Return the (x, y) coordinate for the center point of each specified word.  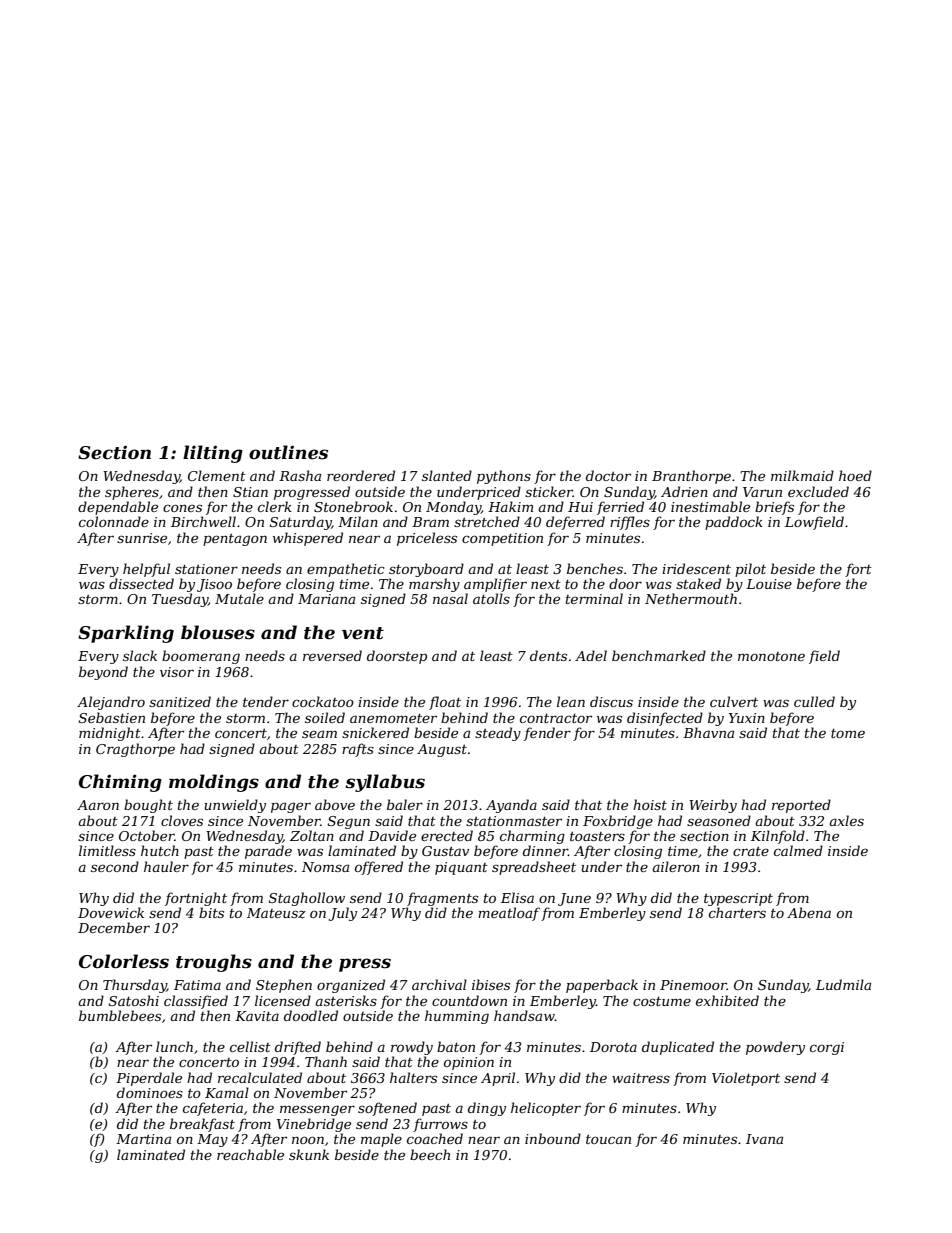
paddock (734, 523)
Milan (358, 521)
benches (595, 568)
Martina (143, 1139)
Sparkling (126, 634)
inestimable (710, 506)
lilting (213, 454)
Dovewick (111, 912)
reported (801, 806)
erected (447, 835)
